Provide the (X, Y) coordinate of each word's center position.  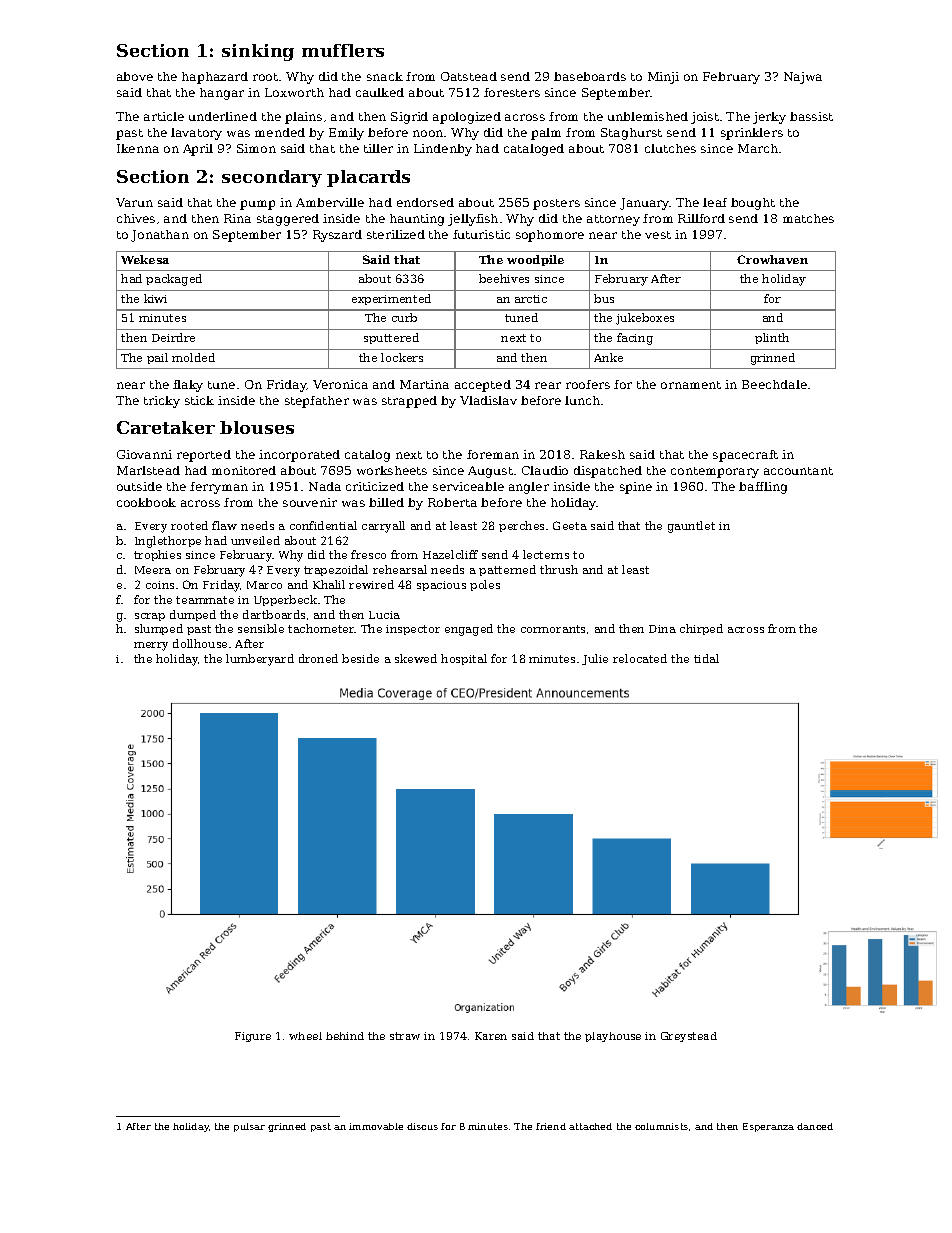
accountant (798, 471)
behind (345, 1036)
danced (815, 1126)
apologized (467, 118)
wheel (305, 1036)
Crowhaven (772, 259)
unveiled (255, 540)
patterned (507, 570)
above (135, 76)
